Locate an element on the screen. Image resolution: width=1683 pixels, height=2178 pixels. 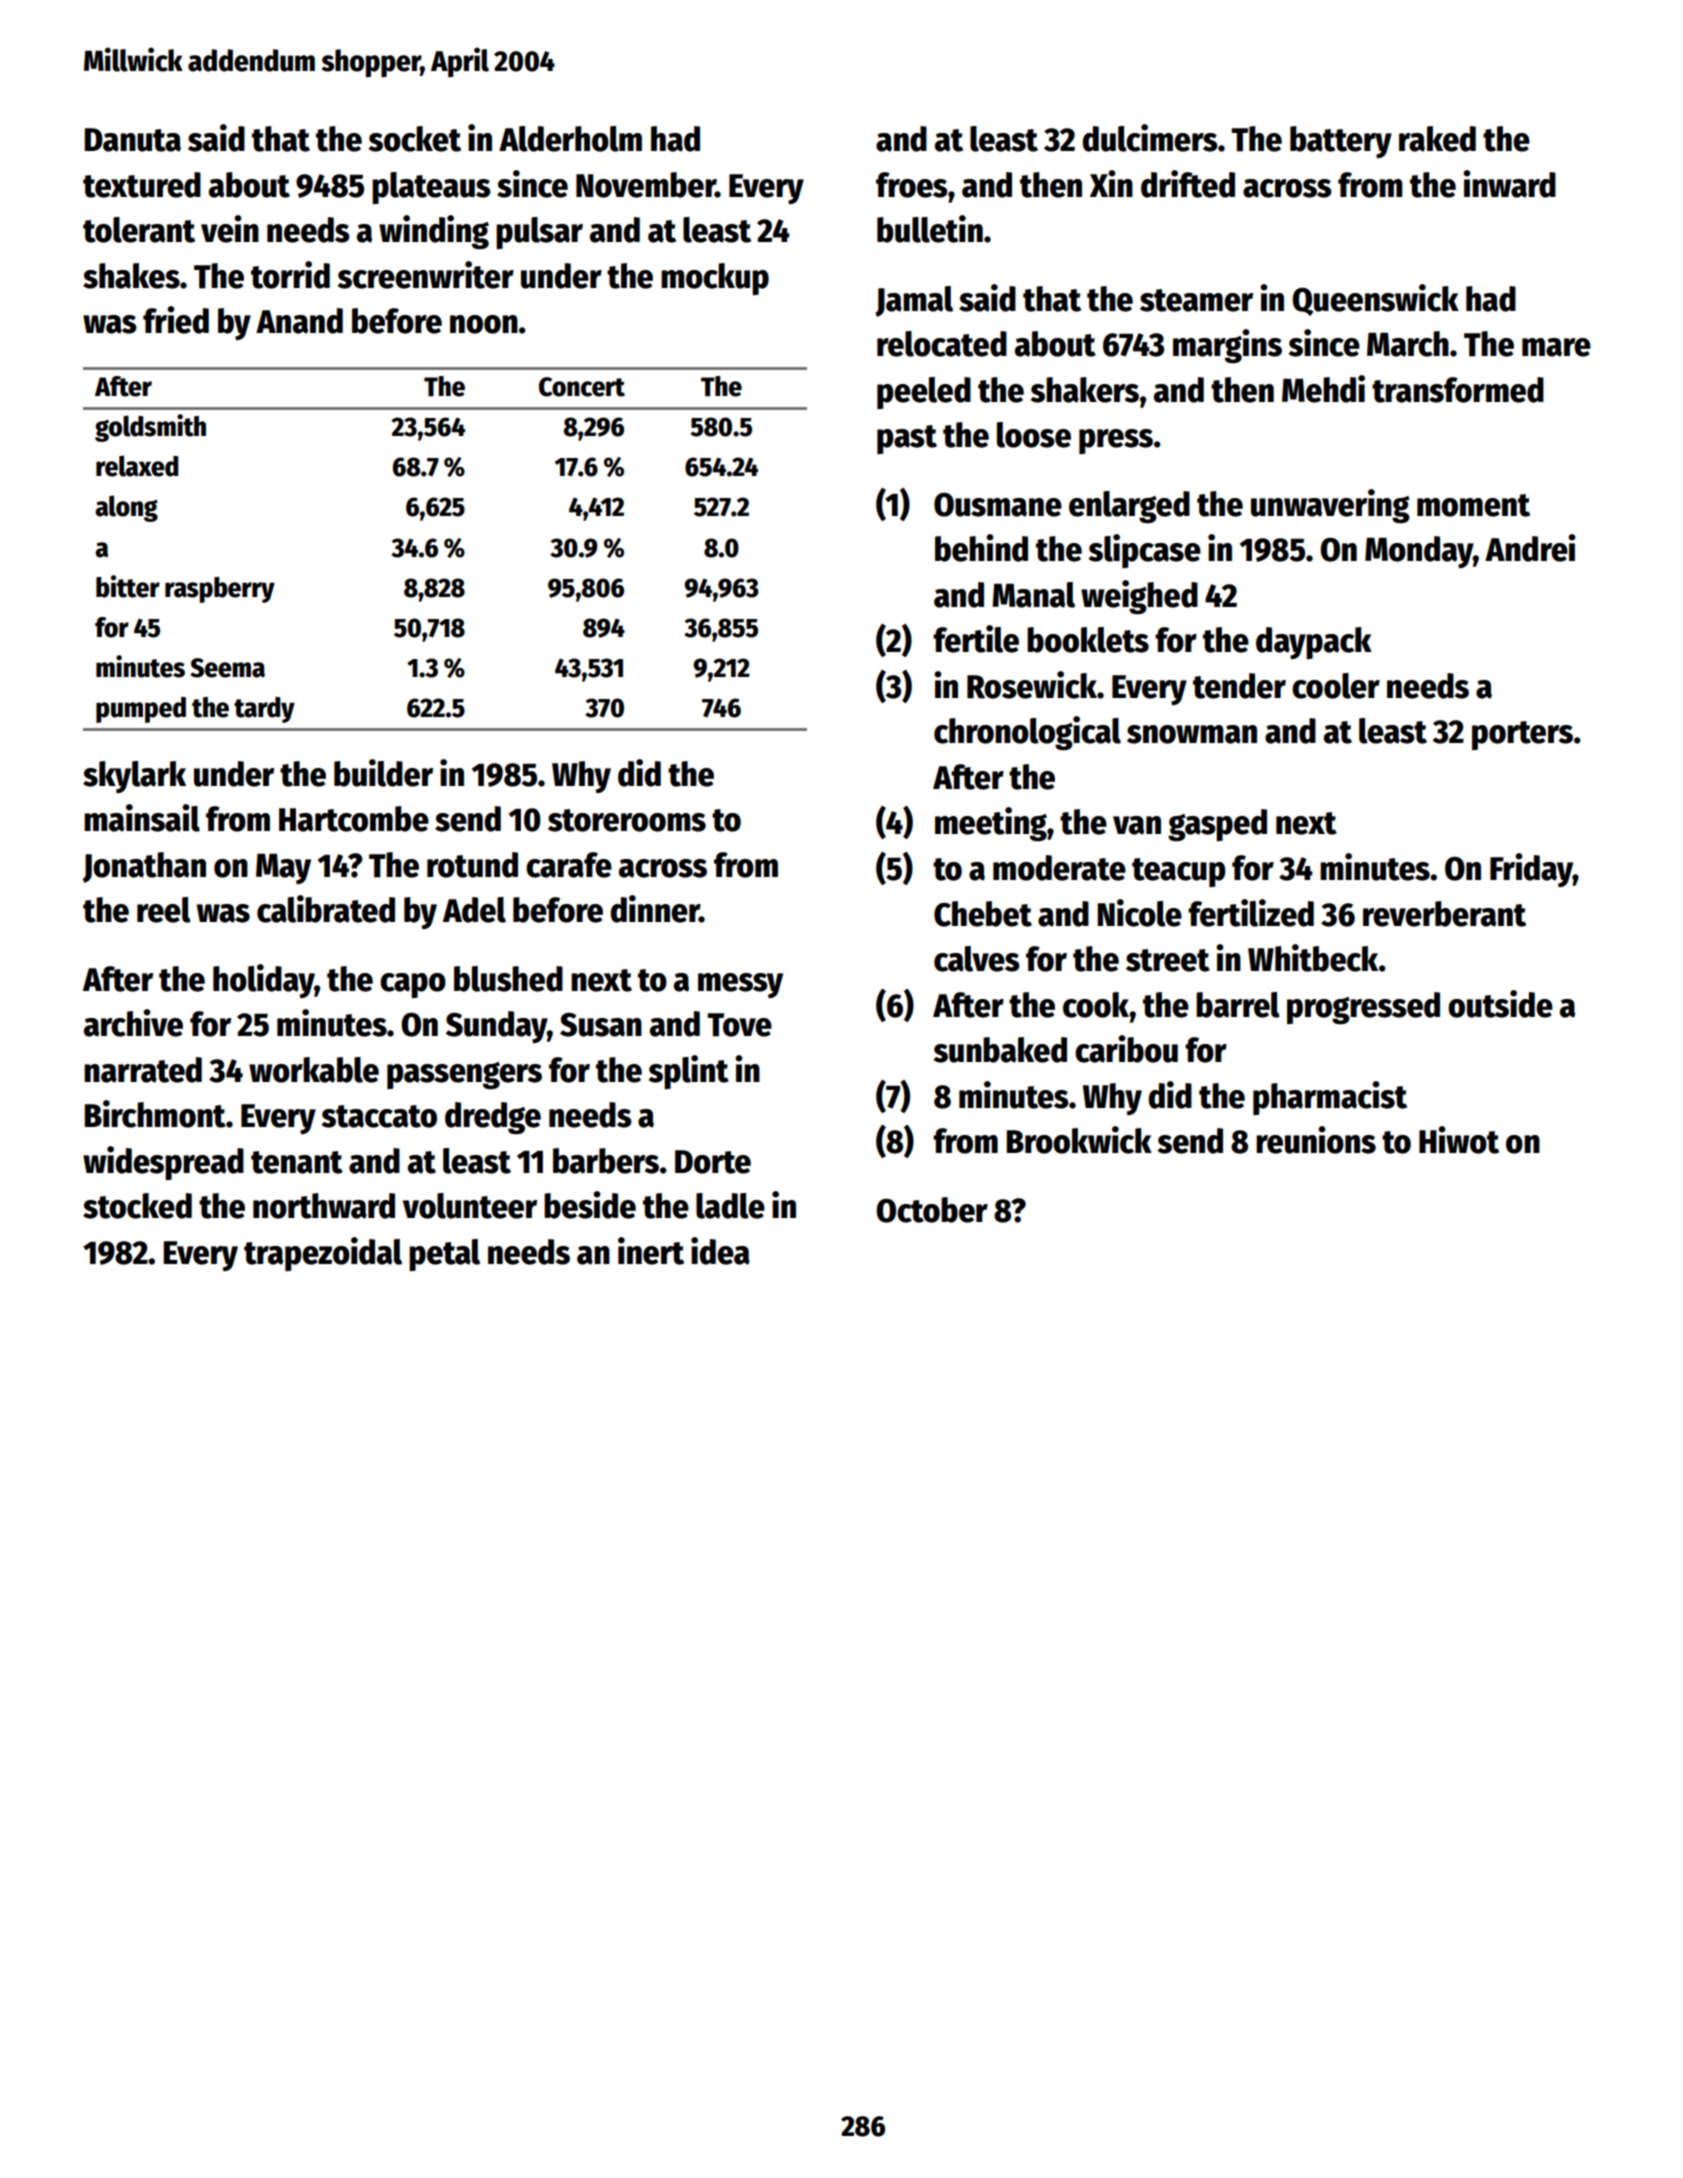
along is located at coordinates (126, 508).
